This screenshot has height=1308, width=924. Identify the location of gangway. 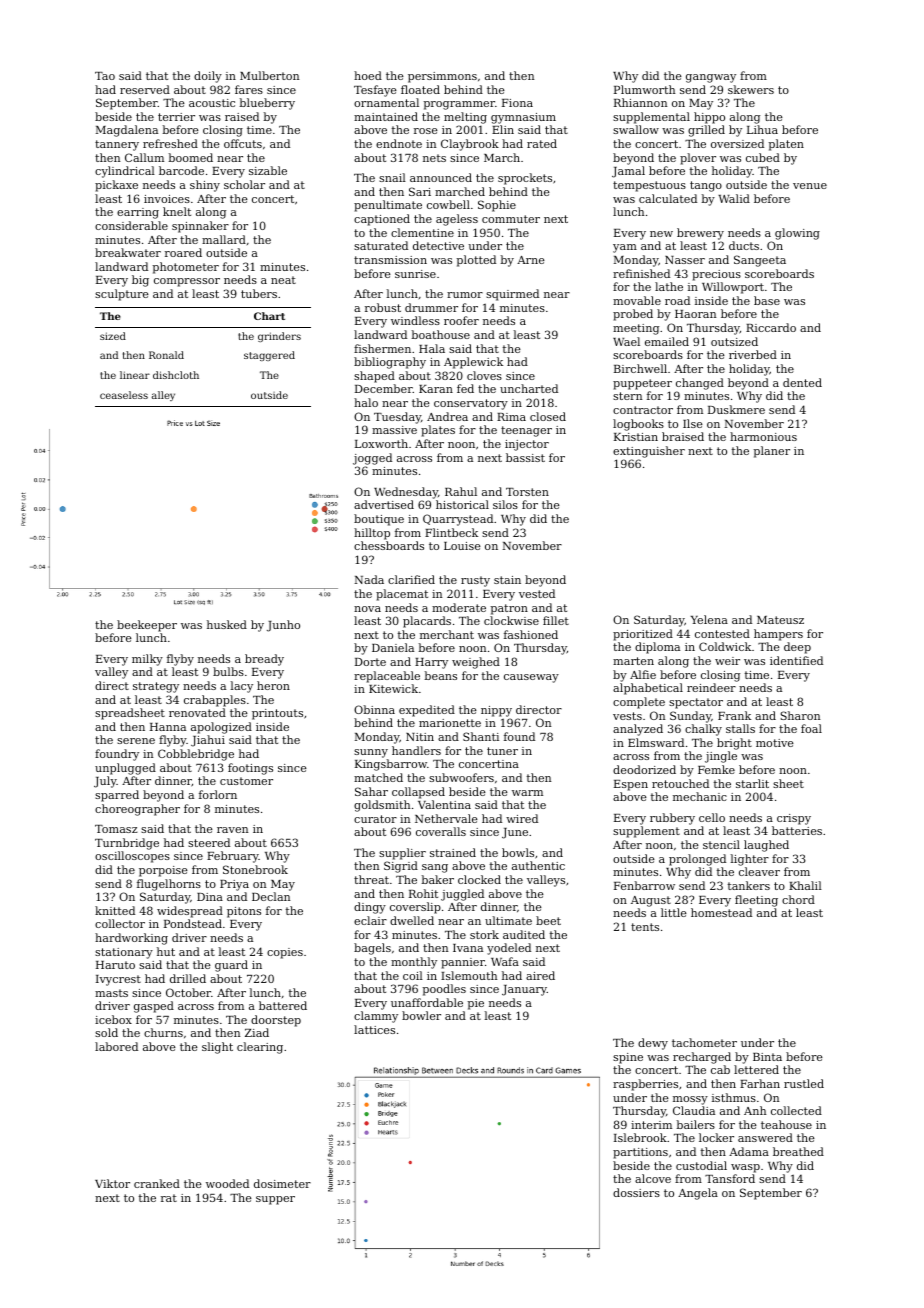
(711, 78).
